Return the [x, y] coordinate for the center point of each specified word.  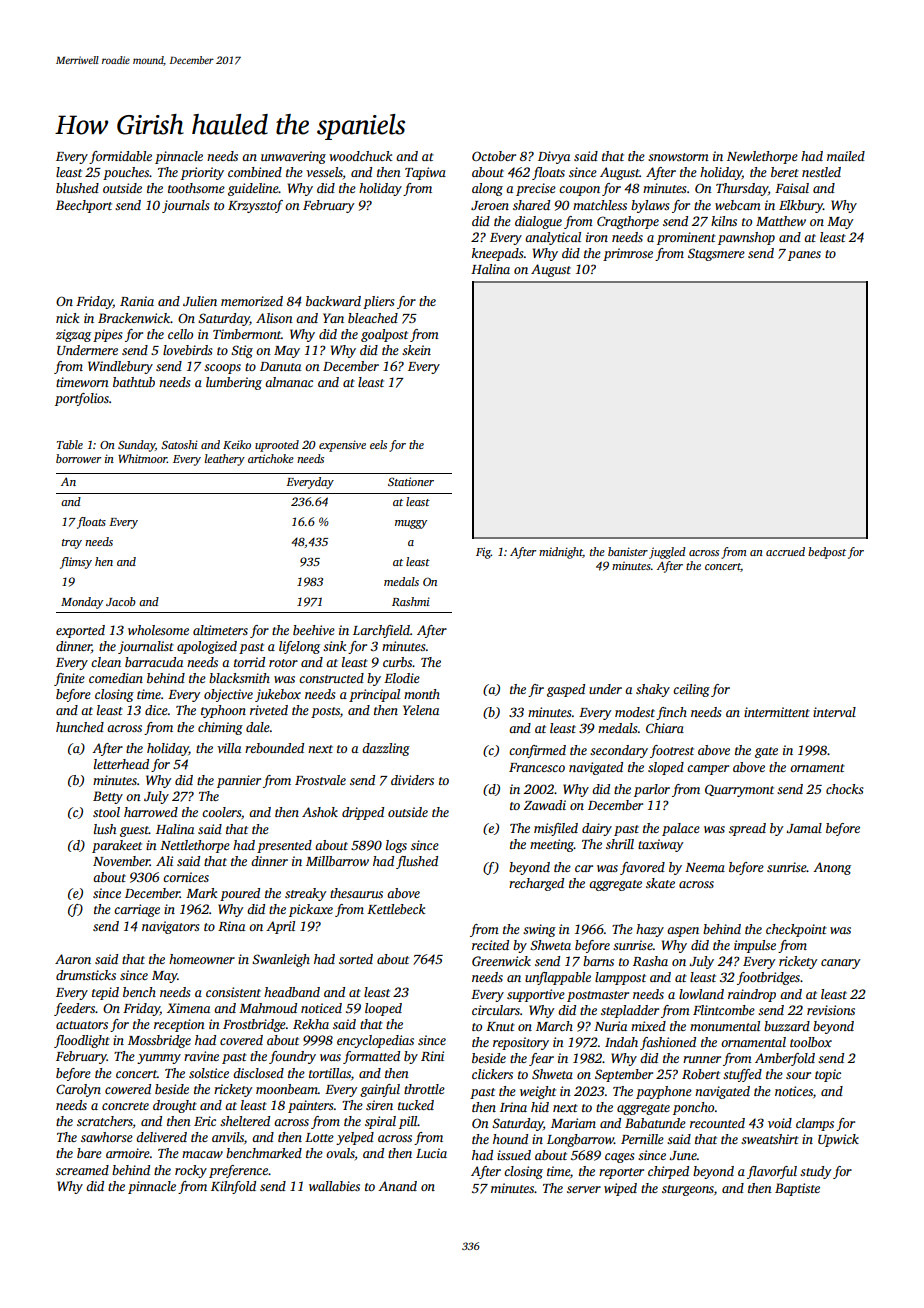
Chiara [665, 728]
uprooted [277, 446]
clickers [492, 1074]
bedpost [827, 553]
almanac [289, 382]
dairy [597, 829]
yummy [159, 1059]
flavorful [772, 1172]
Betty [108, 797]
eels [378, 444]
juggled [667, 553]
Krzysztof [255, 206]
